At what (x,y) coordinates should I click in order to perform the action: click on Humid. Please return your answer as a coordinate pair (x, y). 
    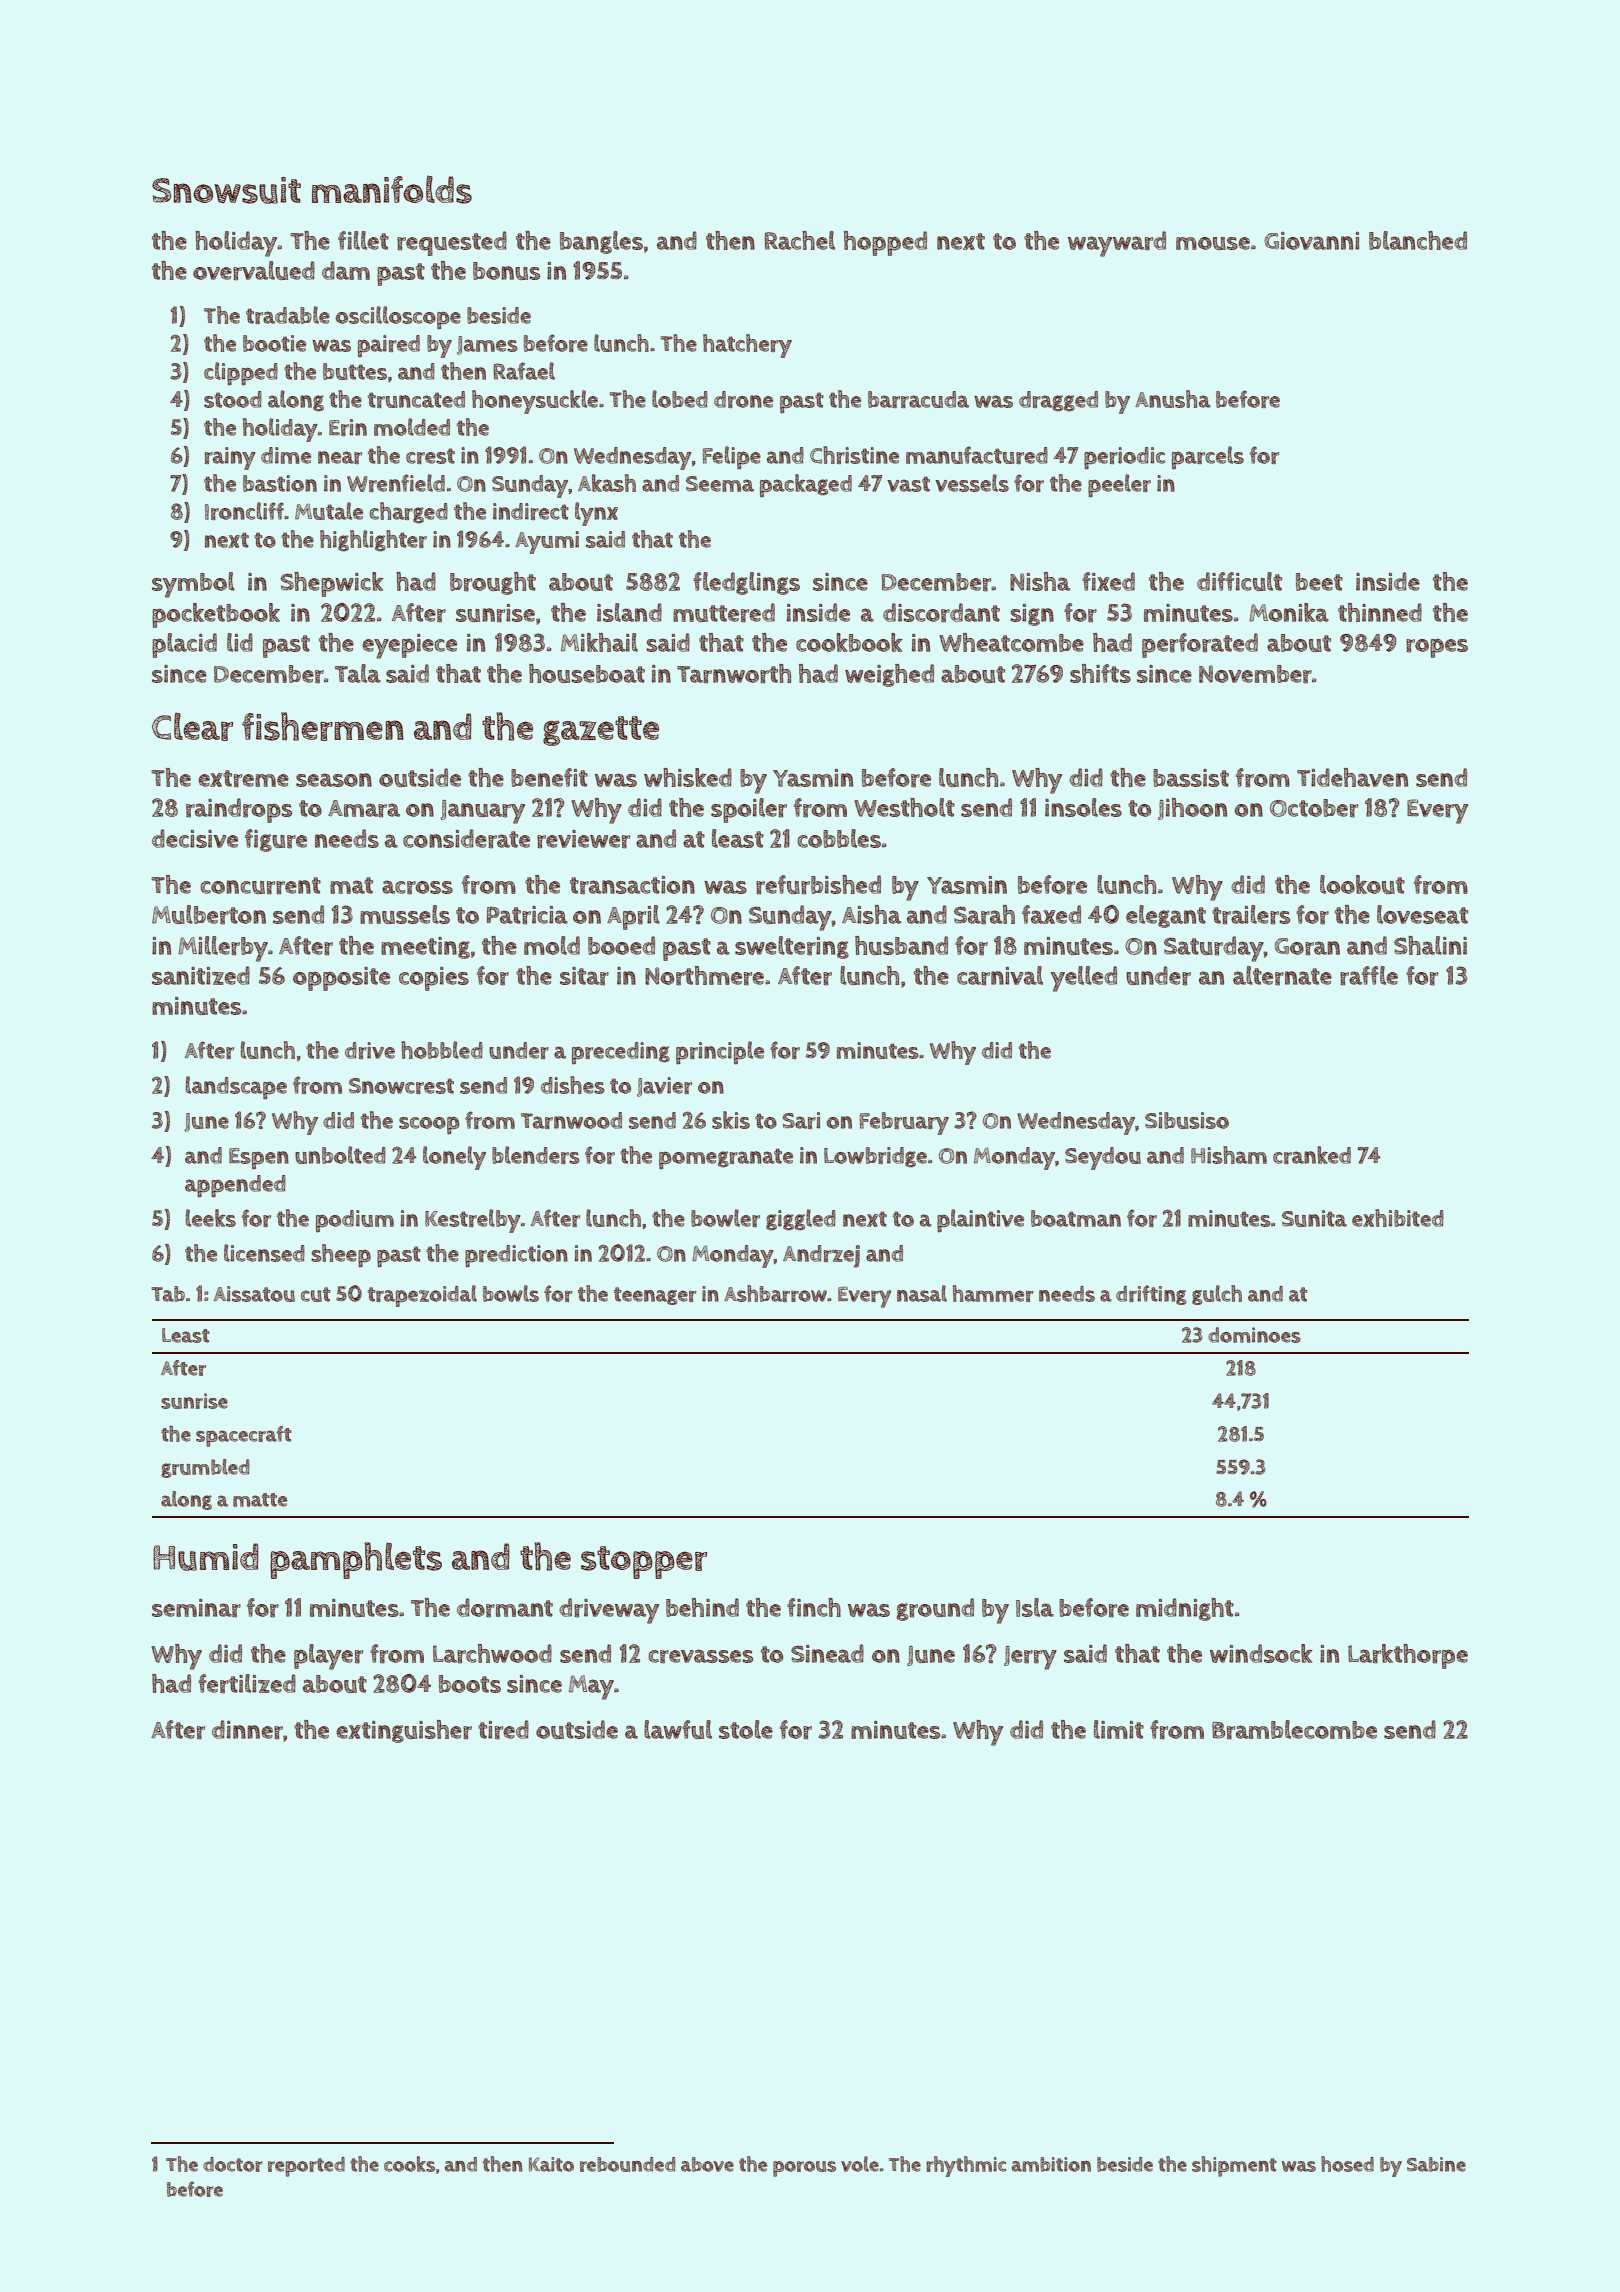
    Looking at the image, I should click on (206, 1557).
